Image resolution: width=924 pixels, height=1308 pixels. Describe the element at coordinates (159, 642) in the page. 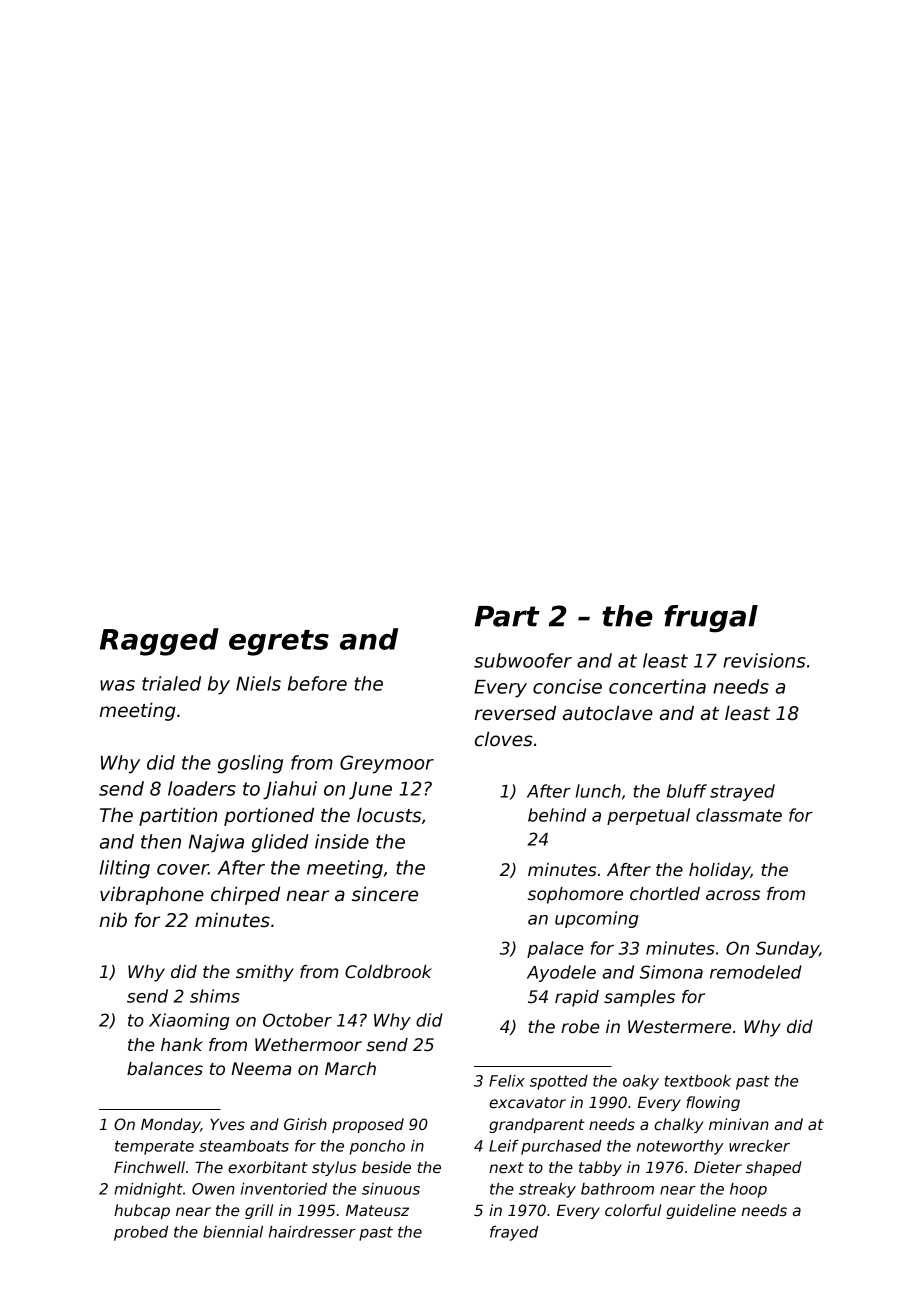

I see `Ragged` at that location.
